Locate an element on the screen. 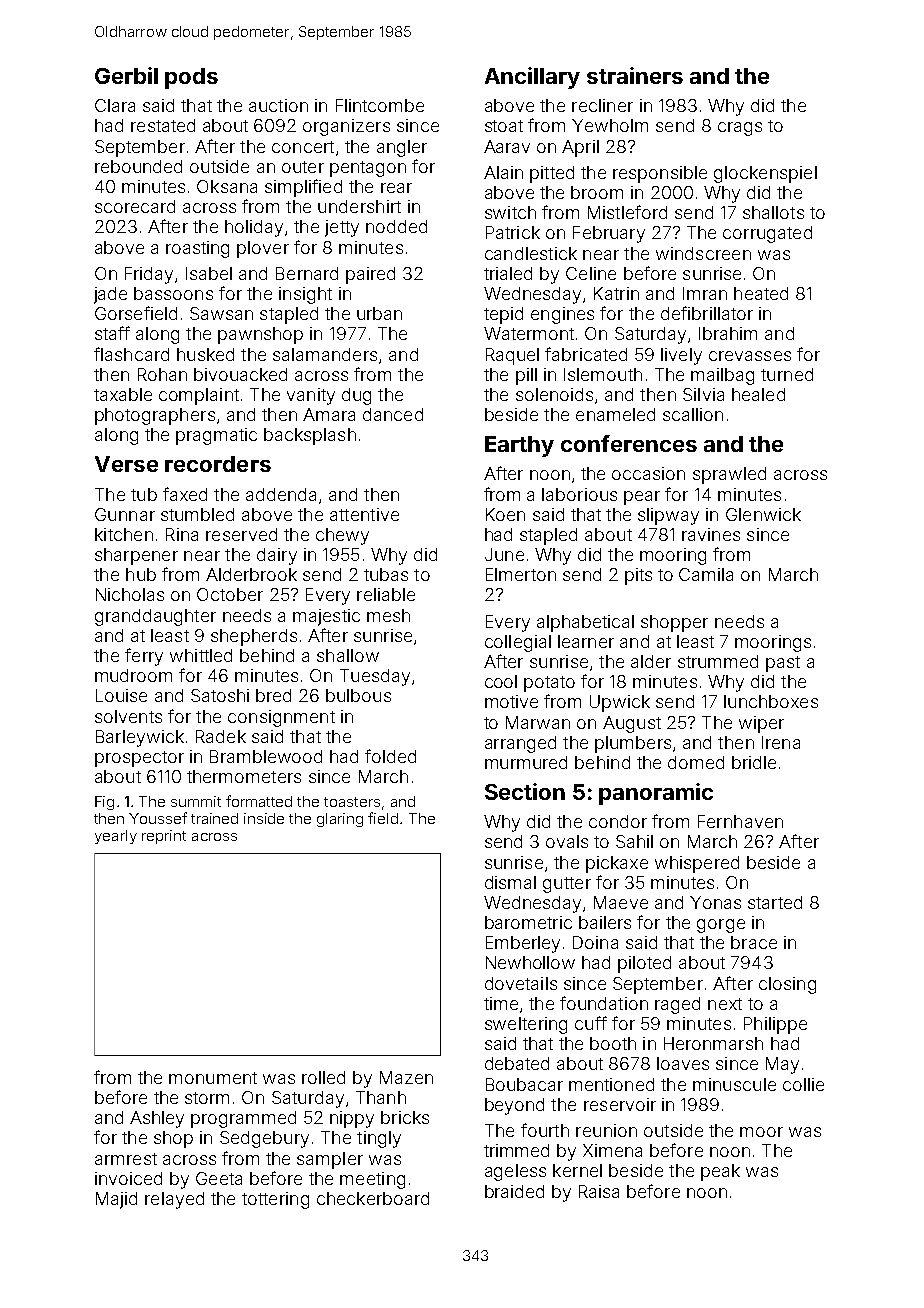  rear is located at coordinates (396, 188).
